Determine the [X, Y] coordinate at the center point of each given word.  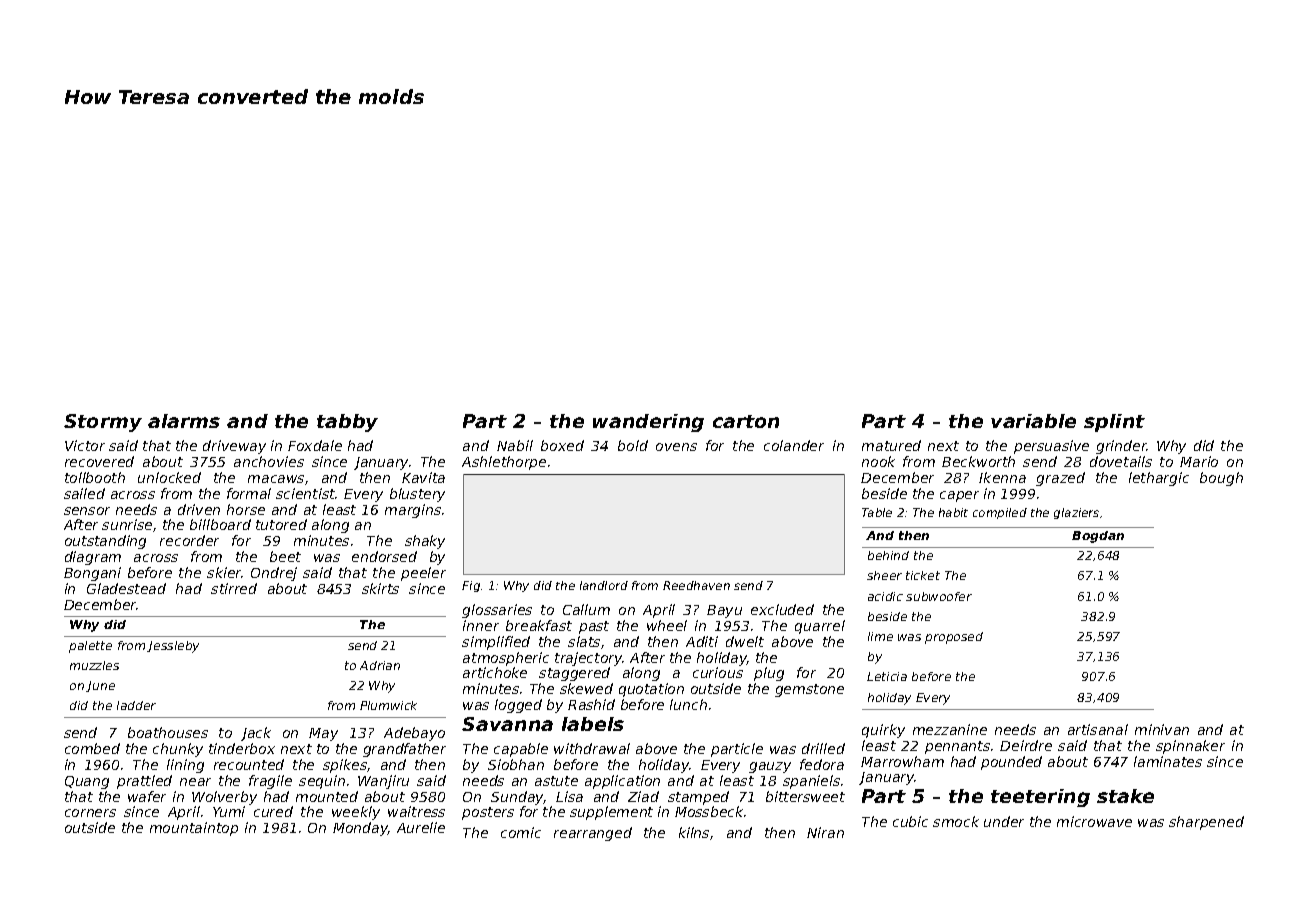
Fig [471, 586]
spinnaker [1190, 747]
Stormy [103, 423]
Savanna [507, 724]
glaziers [1076, 513]
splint [1114, 423]
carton [746, 421]
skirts [380, 588]
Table [877, 512]
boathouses [168, 732]
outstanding [105, 542]
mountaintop [194, 829]
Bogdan [1098, 537]
